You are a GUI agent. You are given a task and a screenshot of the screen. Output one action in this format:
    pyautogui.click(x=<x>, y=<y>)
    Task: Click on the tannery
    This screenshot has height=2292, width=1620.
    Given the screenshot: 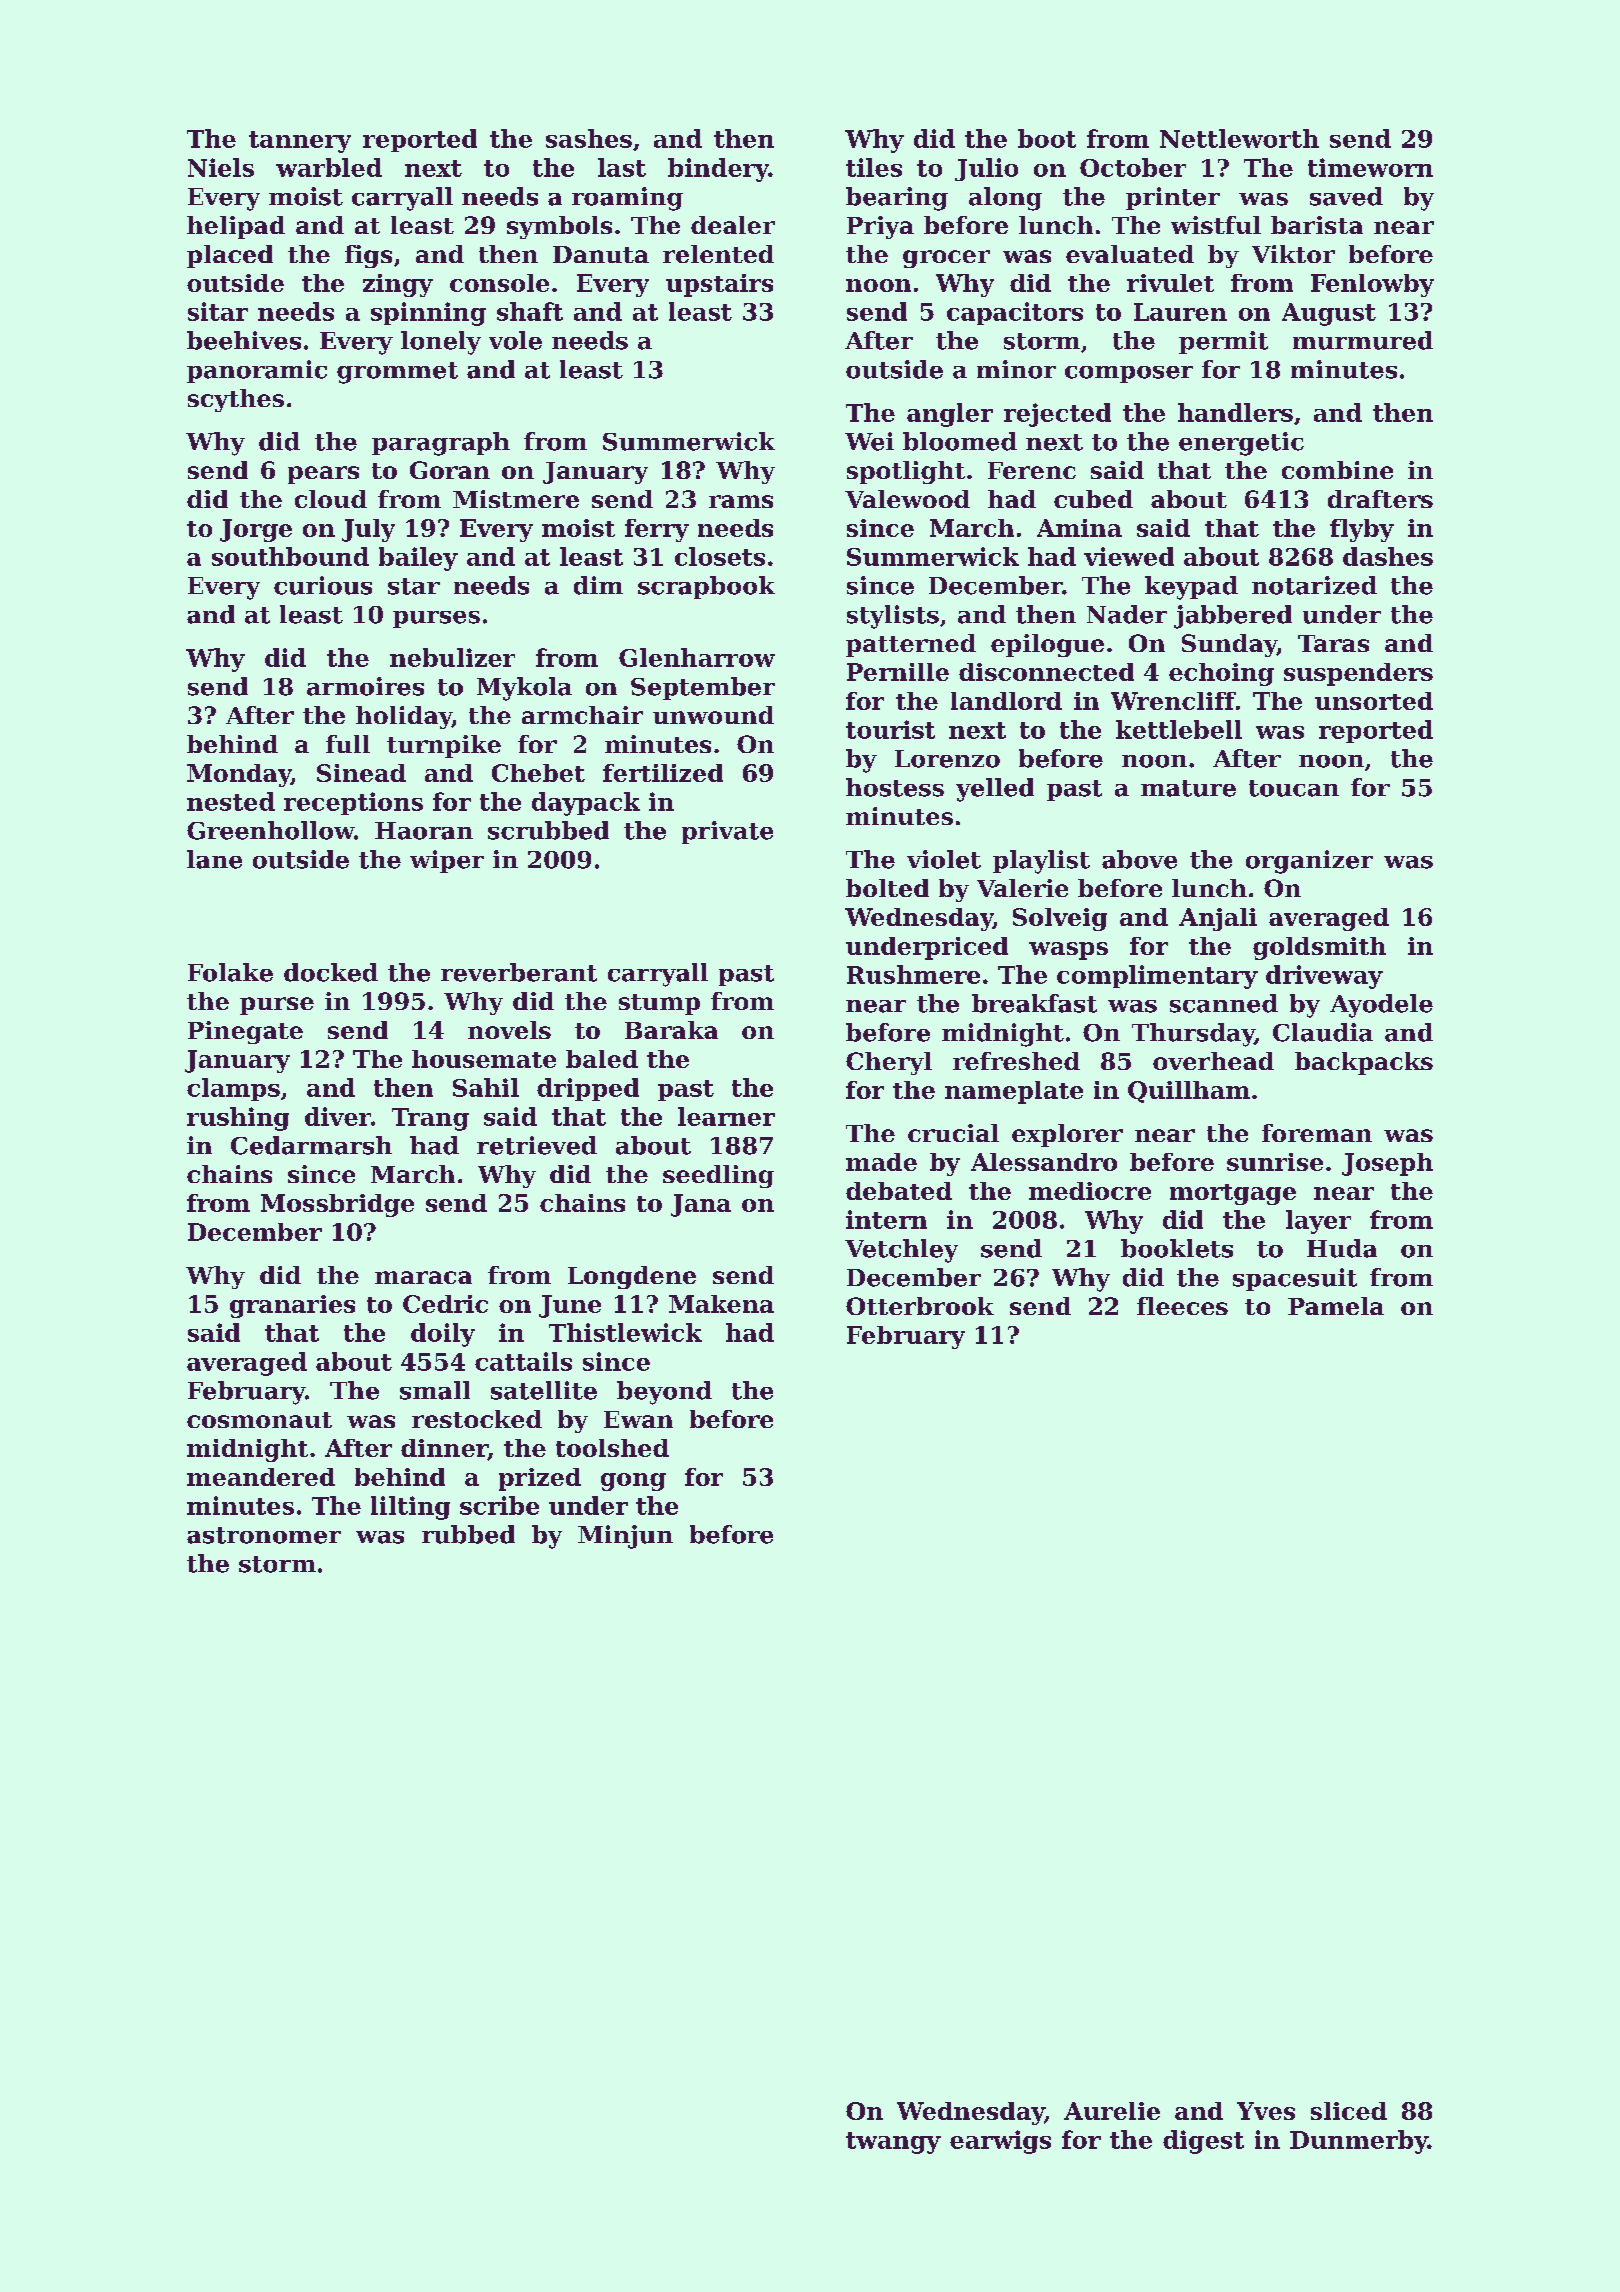 What is the action you would take?
    pyautogui.click(x=300, y=142)
